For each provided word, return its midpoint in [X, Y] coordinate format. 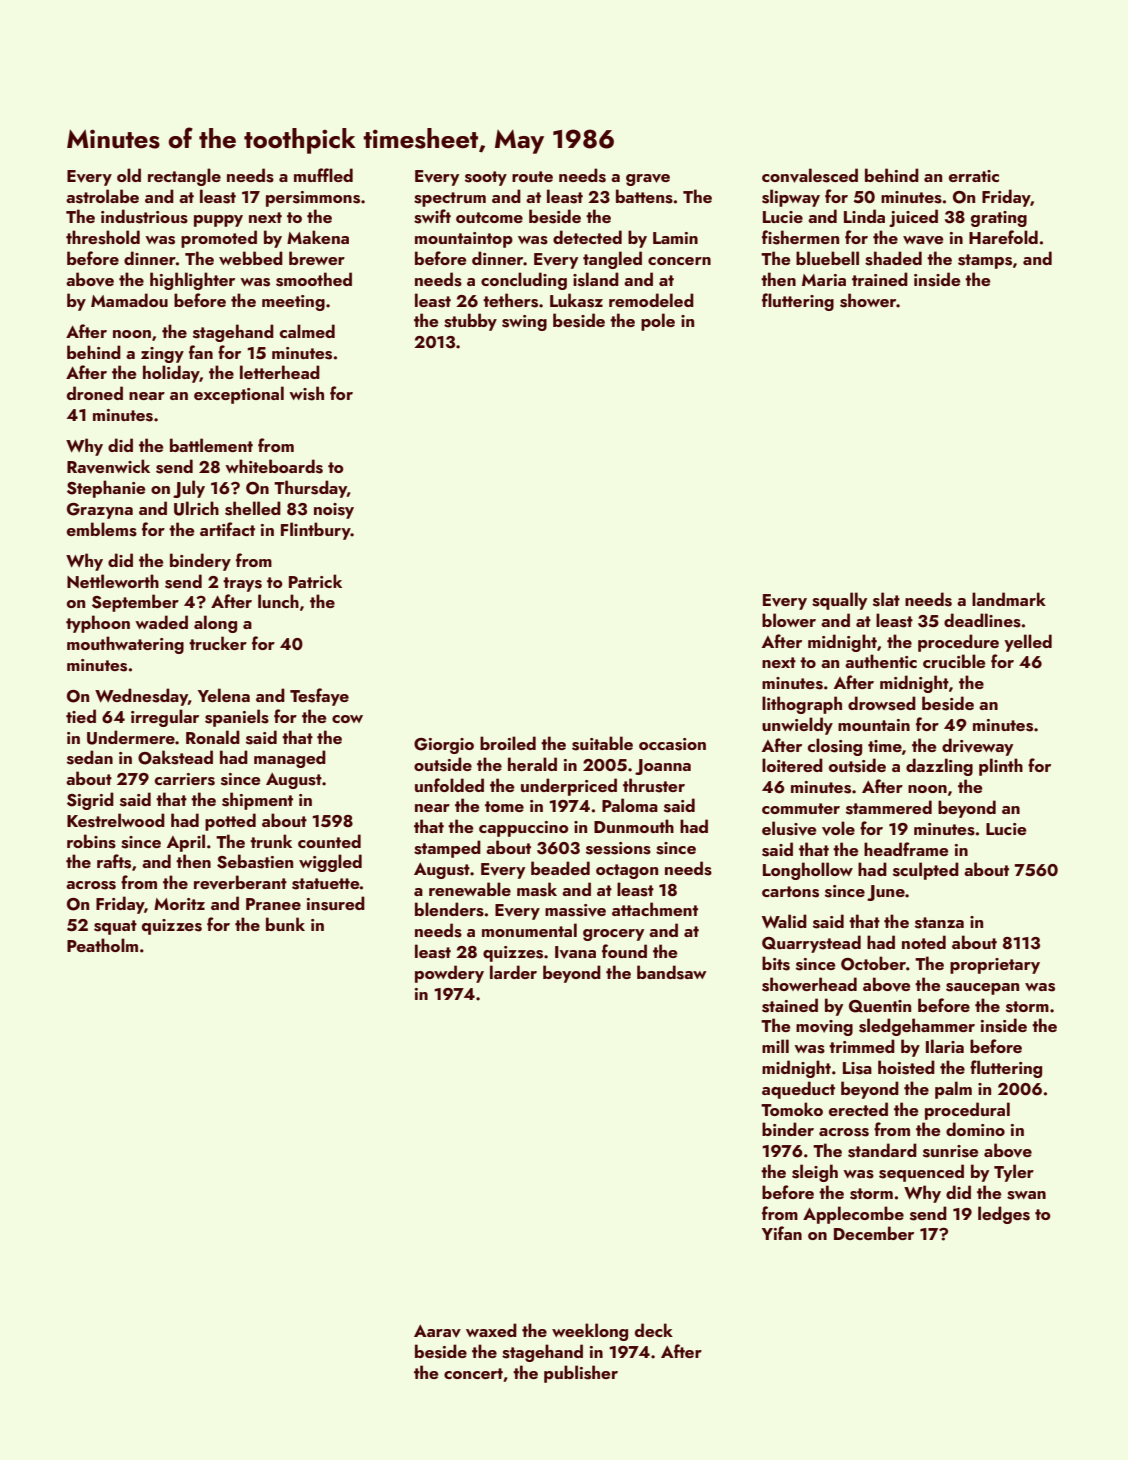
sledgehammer [917, 1027]
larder [513, 972]
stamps [985, 261]
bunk [285, 924]
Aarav [437, 1331]
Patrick [315, 581]
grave [648, 180]
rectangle [184, 177]
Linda [864, 216]
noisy [334, 511]
